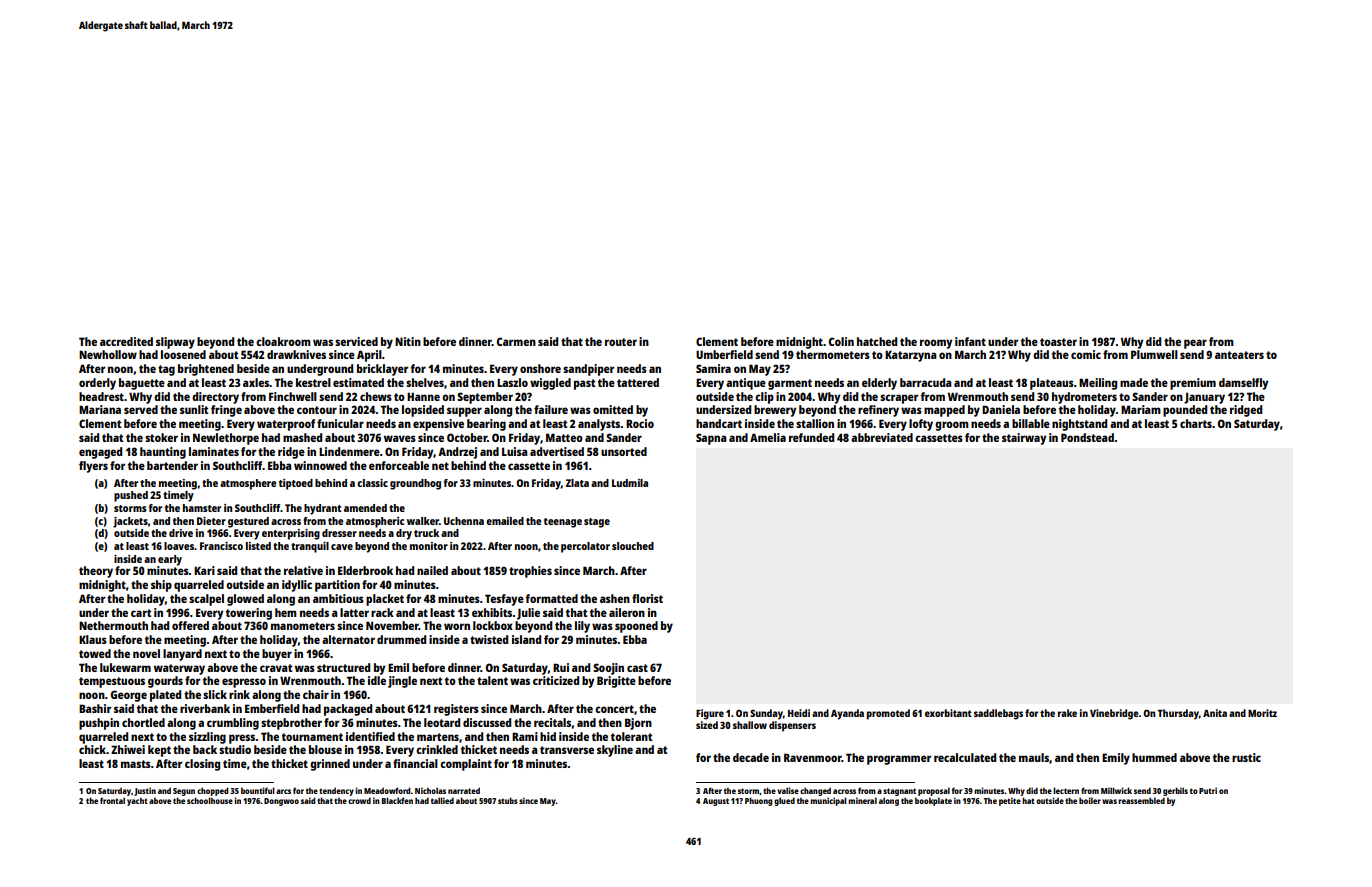 The image size is (1372, 887). I want to click on structured, so click(343, 667).
